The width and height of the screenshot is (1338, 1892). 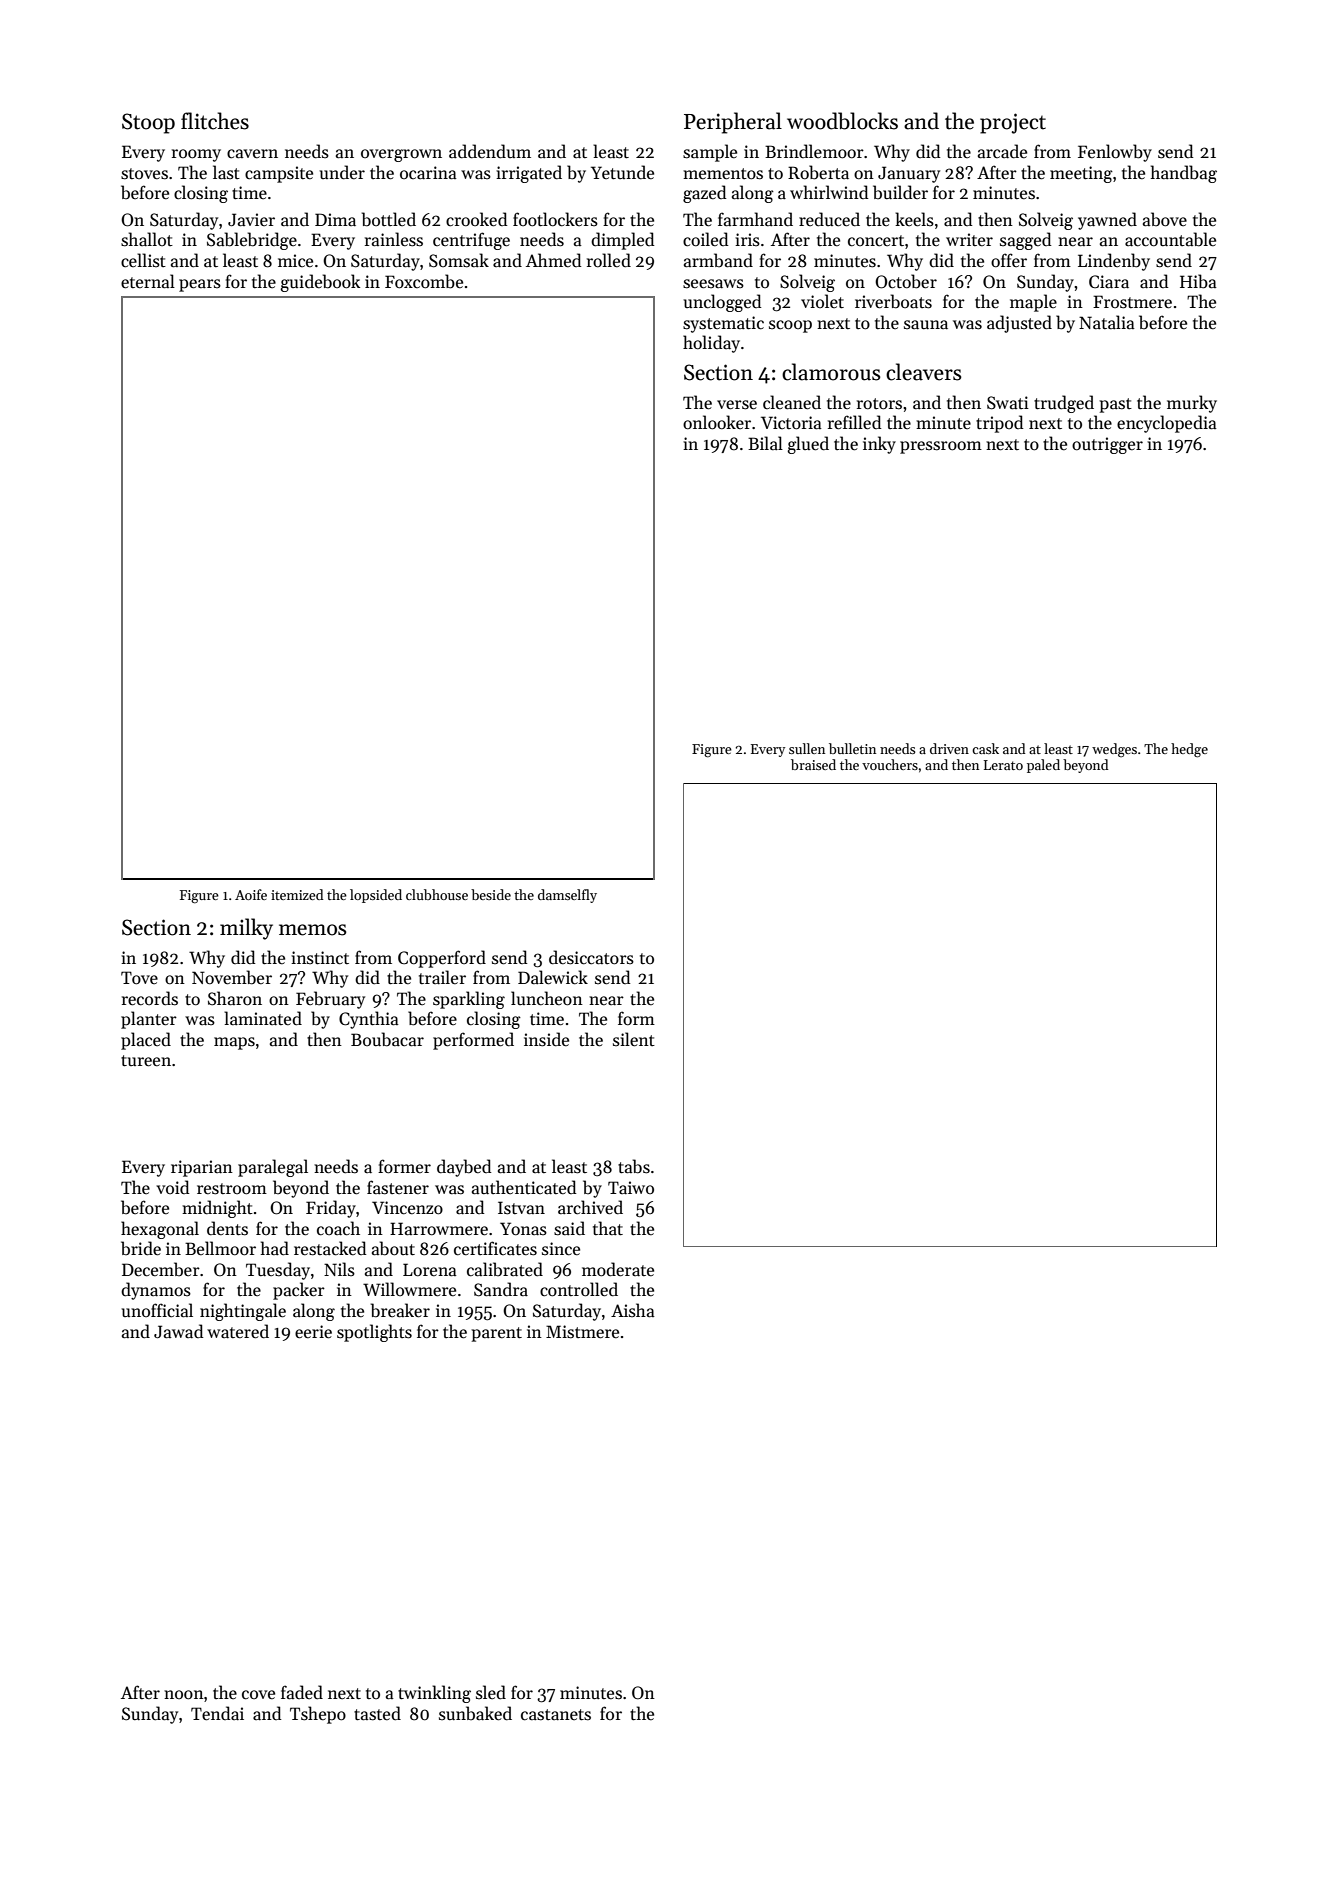 I want to click on damselfly, so click(x=567, y=896).
